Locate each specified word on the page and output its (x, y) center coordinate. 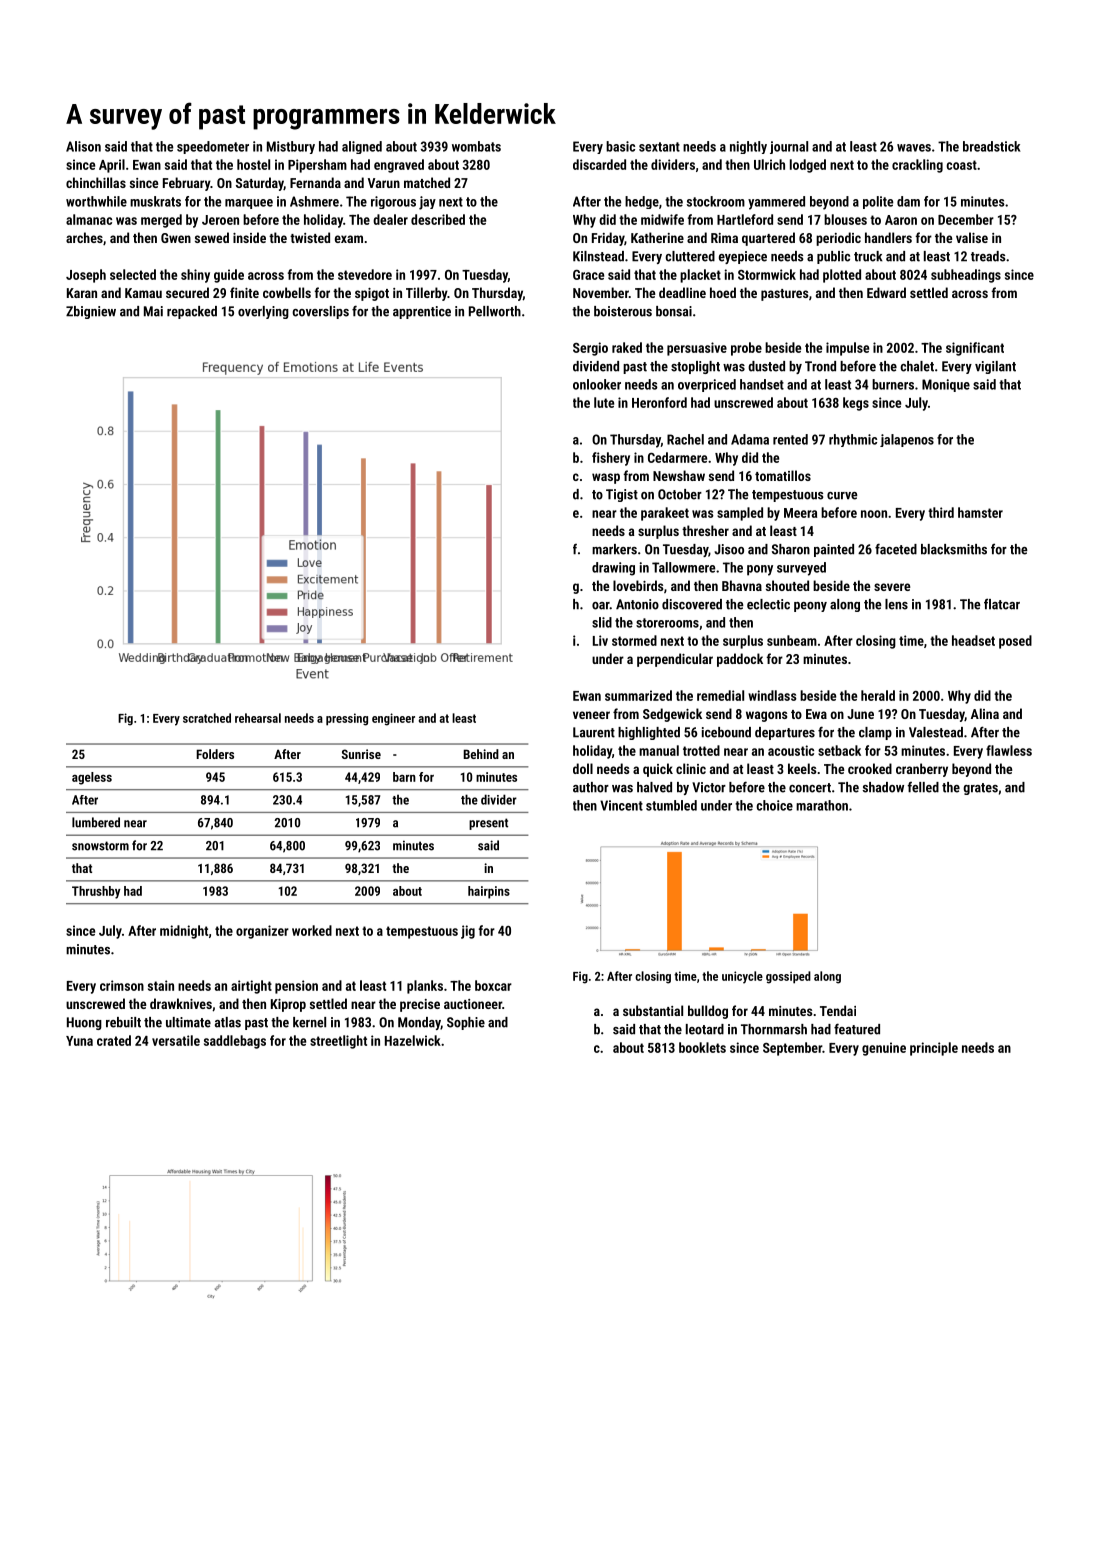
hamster (980, 512)
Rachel (685, 439)
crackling (917, 166)
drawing (613, 569)
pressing (347, 719)
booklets (702, 1047)
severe (892, 587)
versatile (176, 1040)
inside (249, 237)
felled (923, 787)
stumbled (671, 805)
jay (427, 203)
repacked (192, 312)
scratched (207, 718)
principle (934, 1049)
